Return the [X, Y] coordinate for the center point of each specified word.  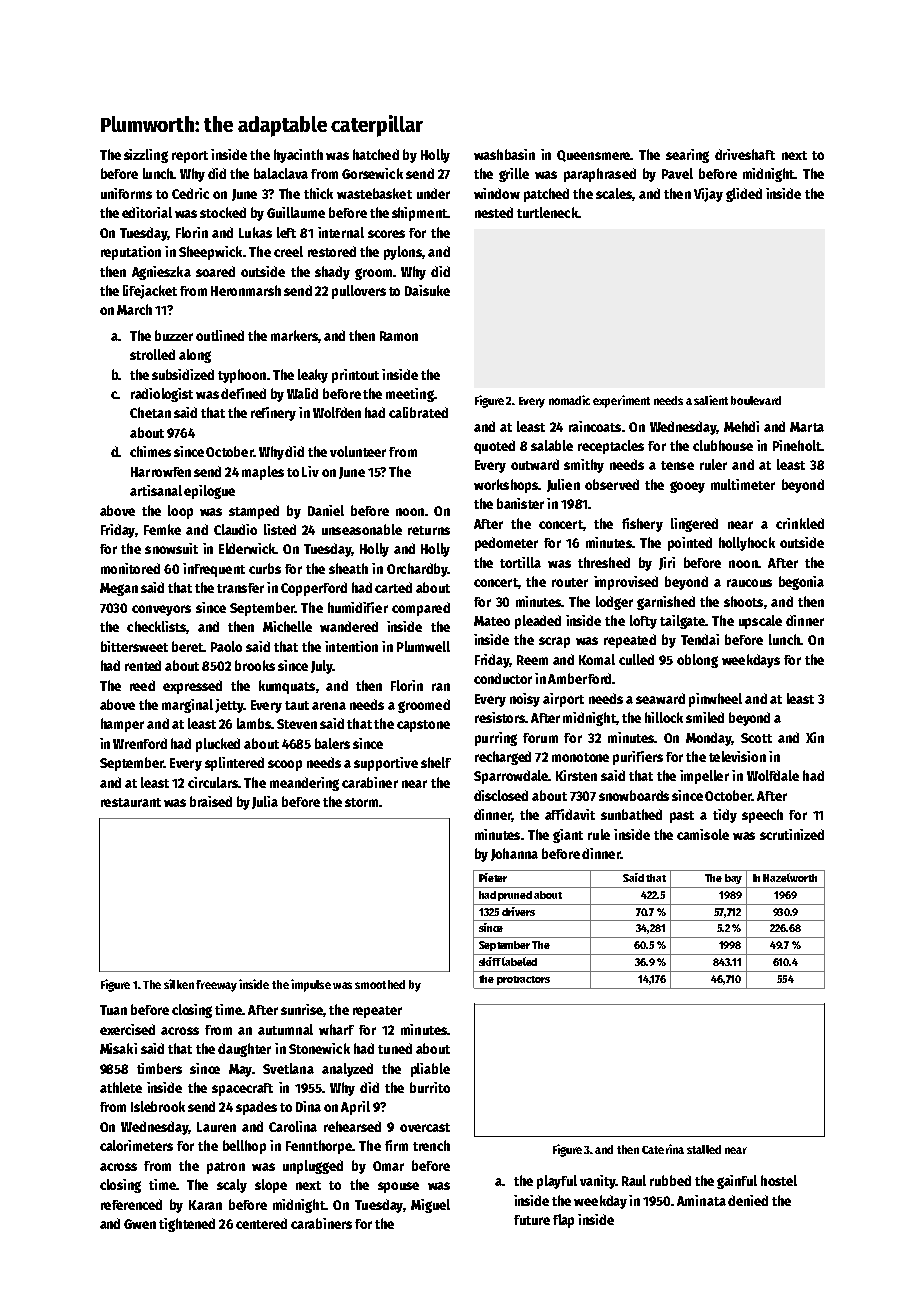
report [190, 157]
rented [143, 665]
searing [687, 156]
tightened [187, 1225]
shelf [436, 762]
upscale [760, 622]
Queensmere [594, 156]
